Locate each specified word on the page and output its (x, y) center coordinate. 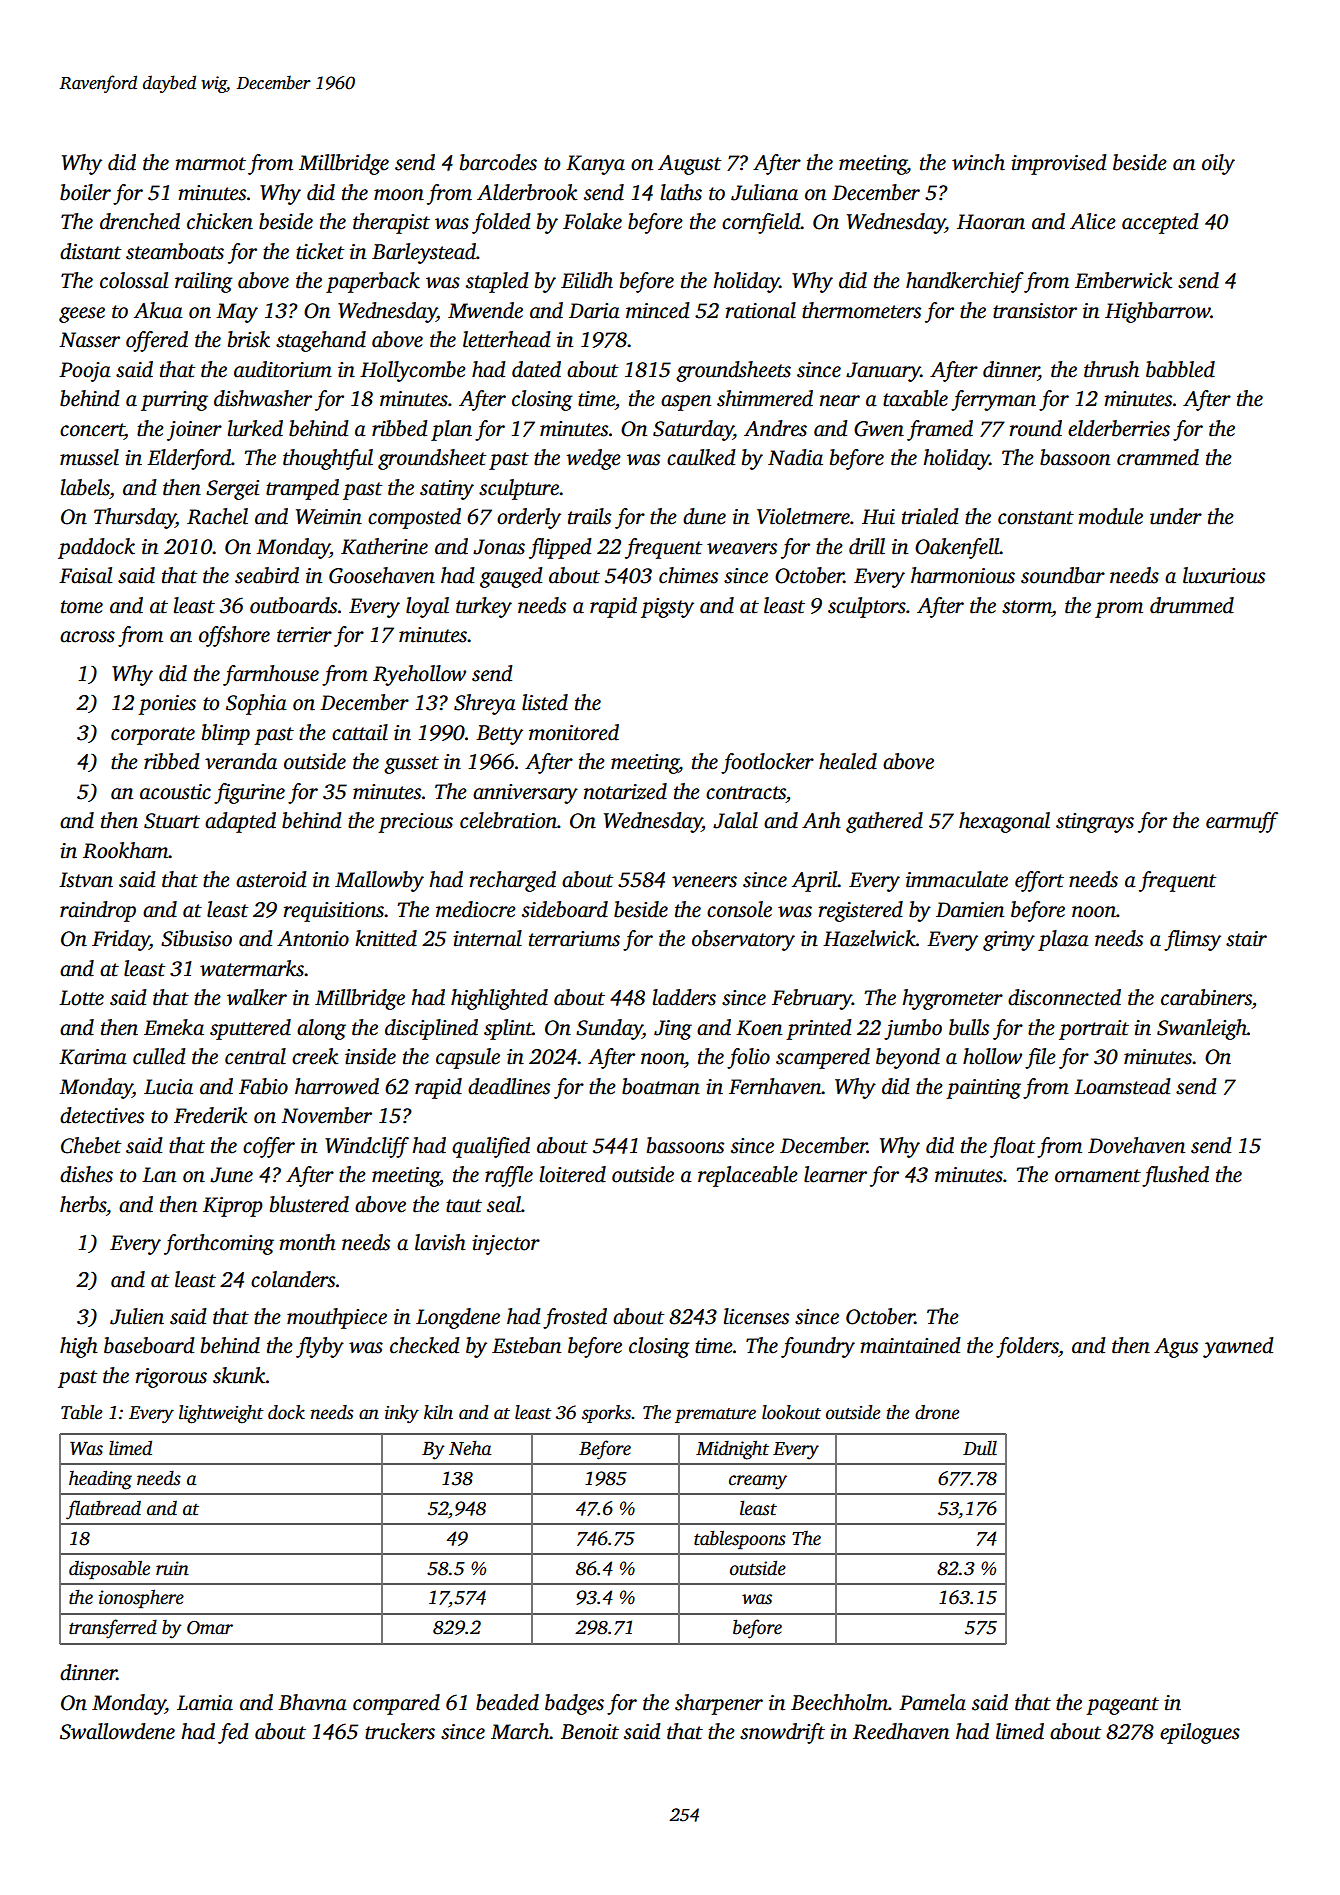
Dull (980, 1448)
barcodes (498, 162)
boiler (85, 192)
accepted (1160, 223)
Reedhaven (901, 1731)
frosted (575, 1318)
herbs (83, 1204)
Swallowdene (117, 1731)
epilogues (1200, 1733)
